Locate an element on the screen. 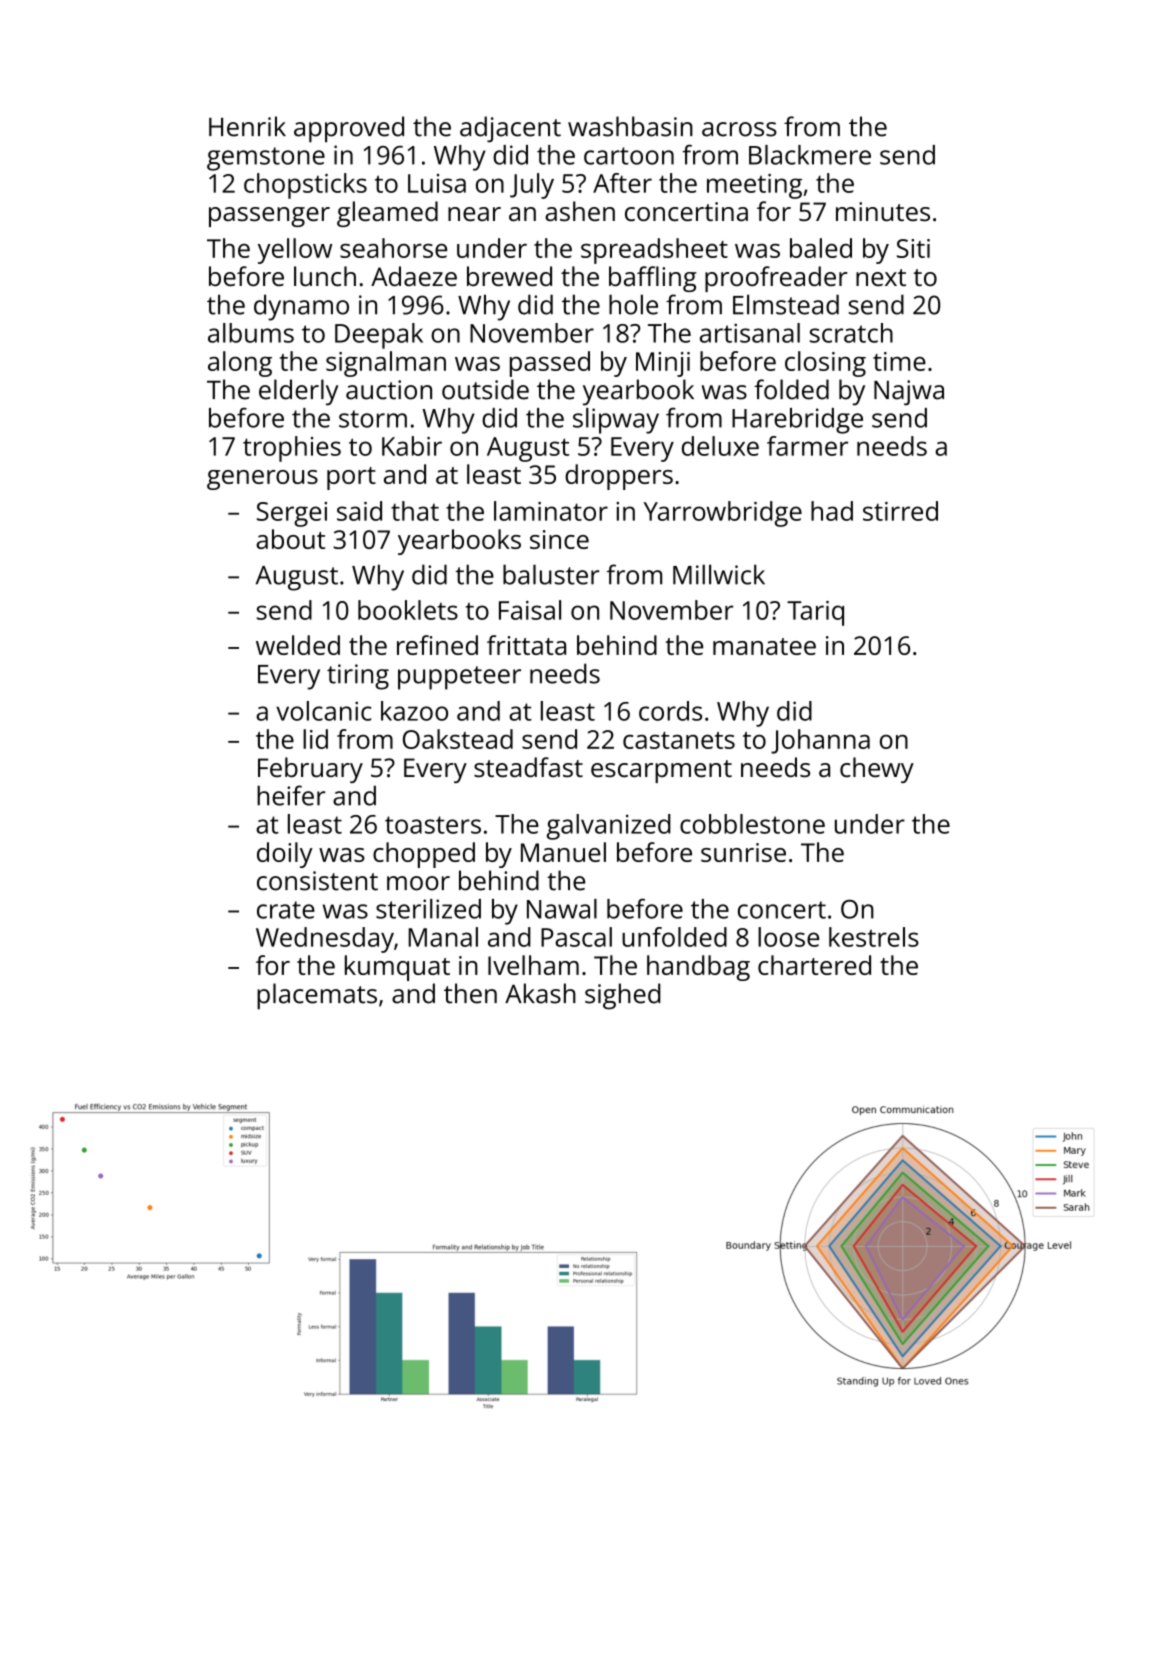  adjacent is located at coordinates (510, 129).
